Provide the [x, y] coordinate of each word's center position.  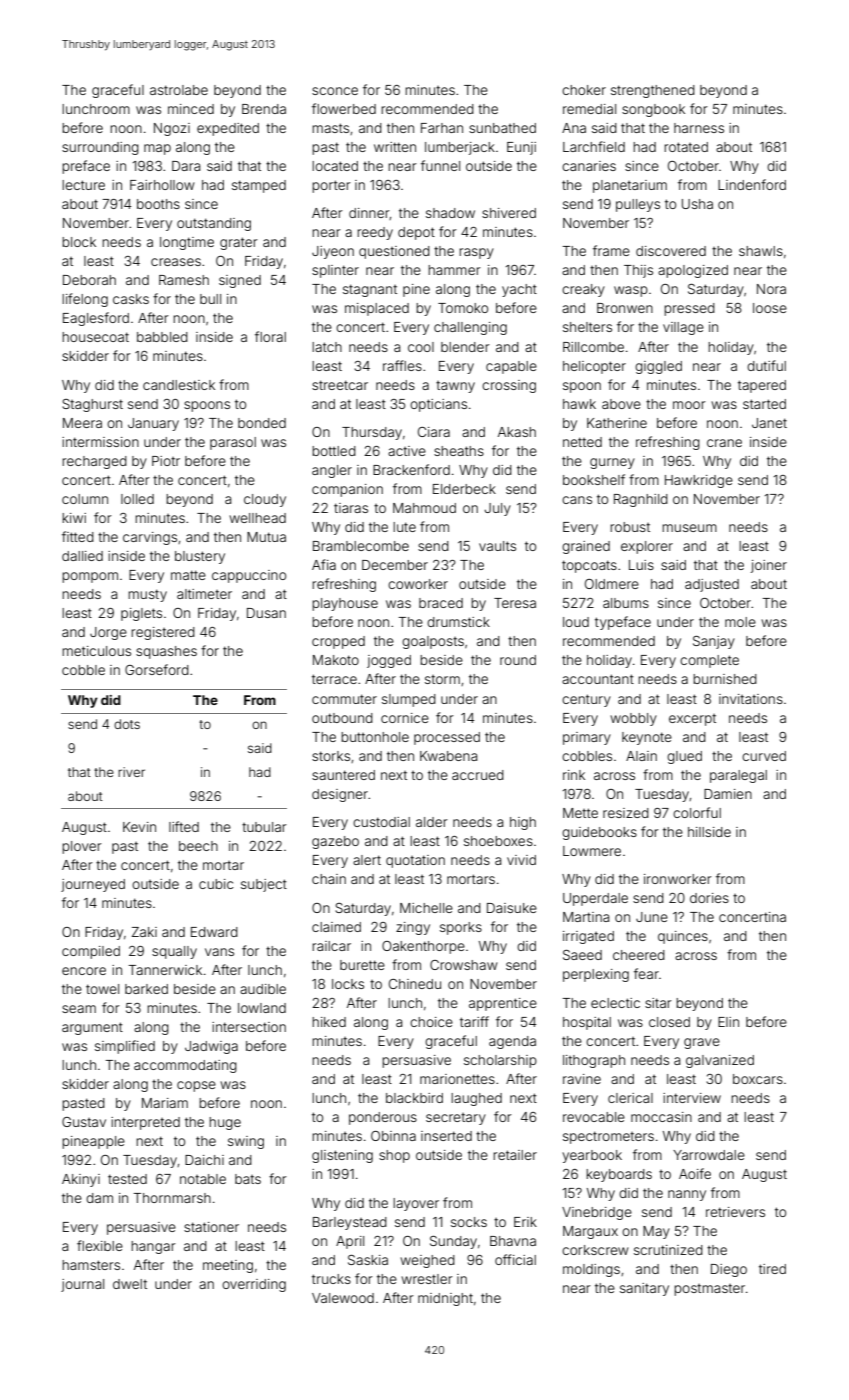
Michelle [426, 908]
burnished [725, 679]
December [395, 565]
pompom [90, 577]
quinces [683, 937]
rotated [686, 147]
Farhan [442, 128]
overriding [254, 1285]
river [131, 772]
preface [86, 167]
